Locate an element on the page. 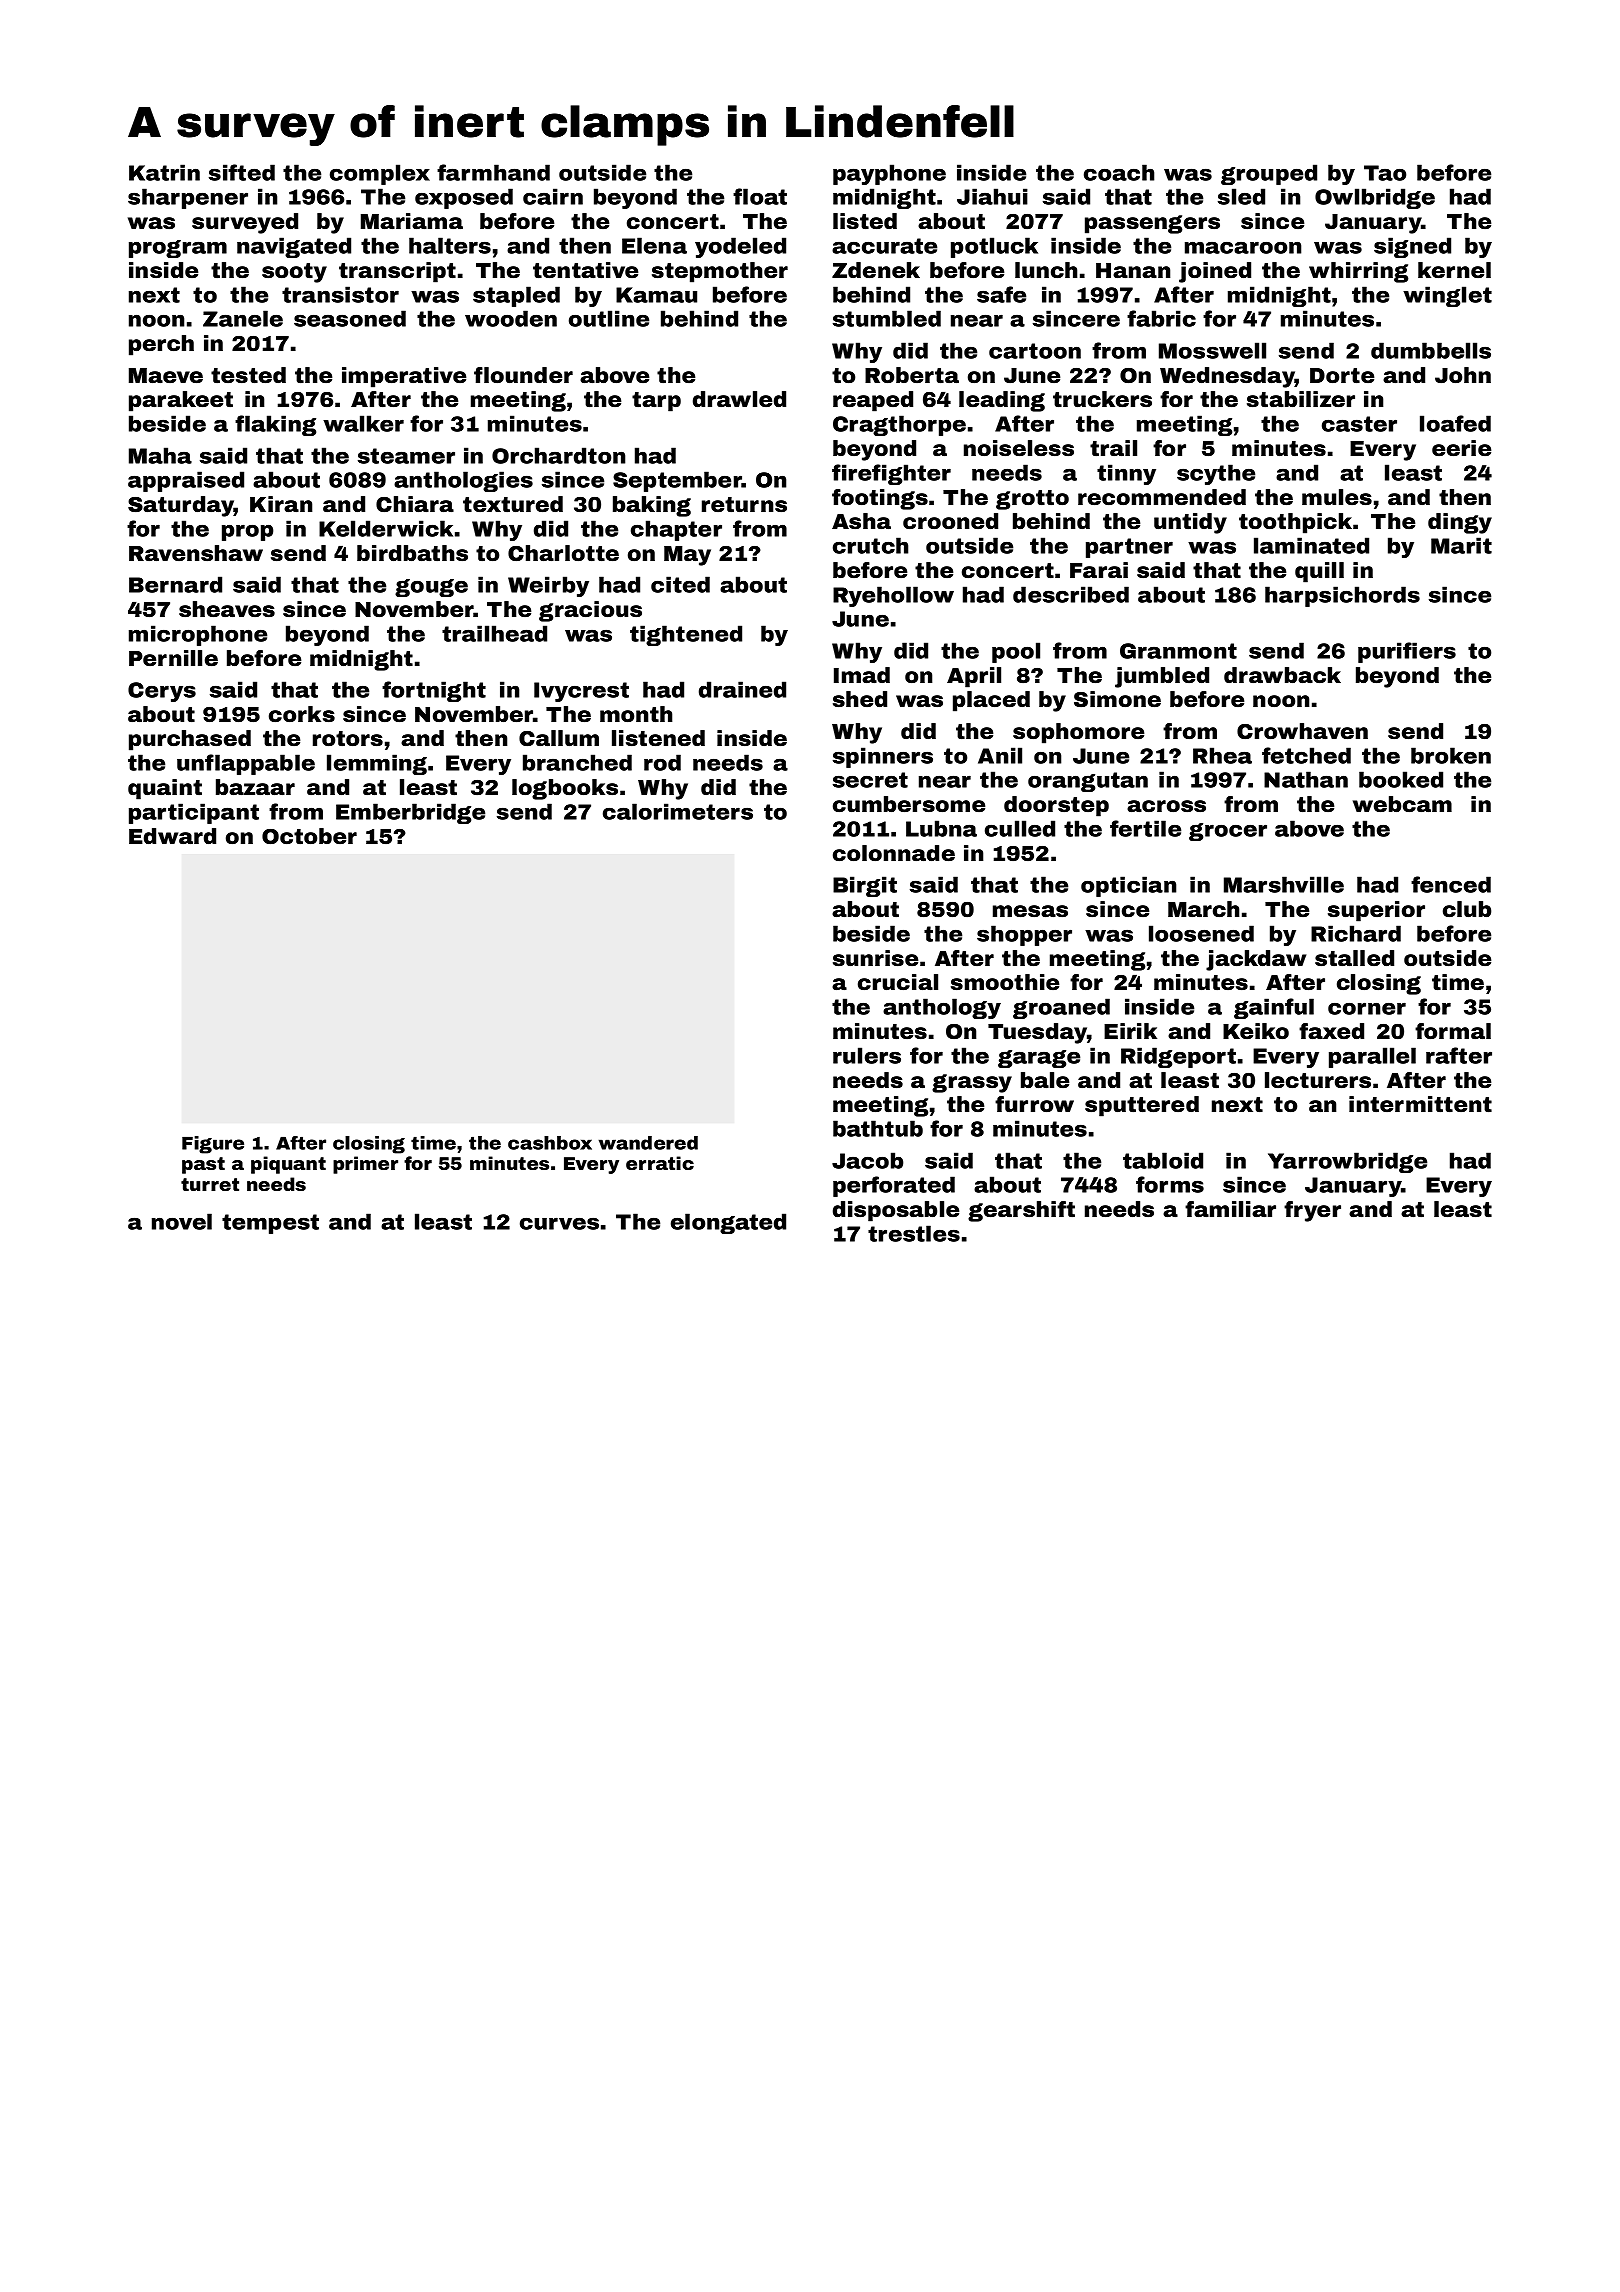  Ryehollow is located at coordinates (893, 596).
